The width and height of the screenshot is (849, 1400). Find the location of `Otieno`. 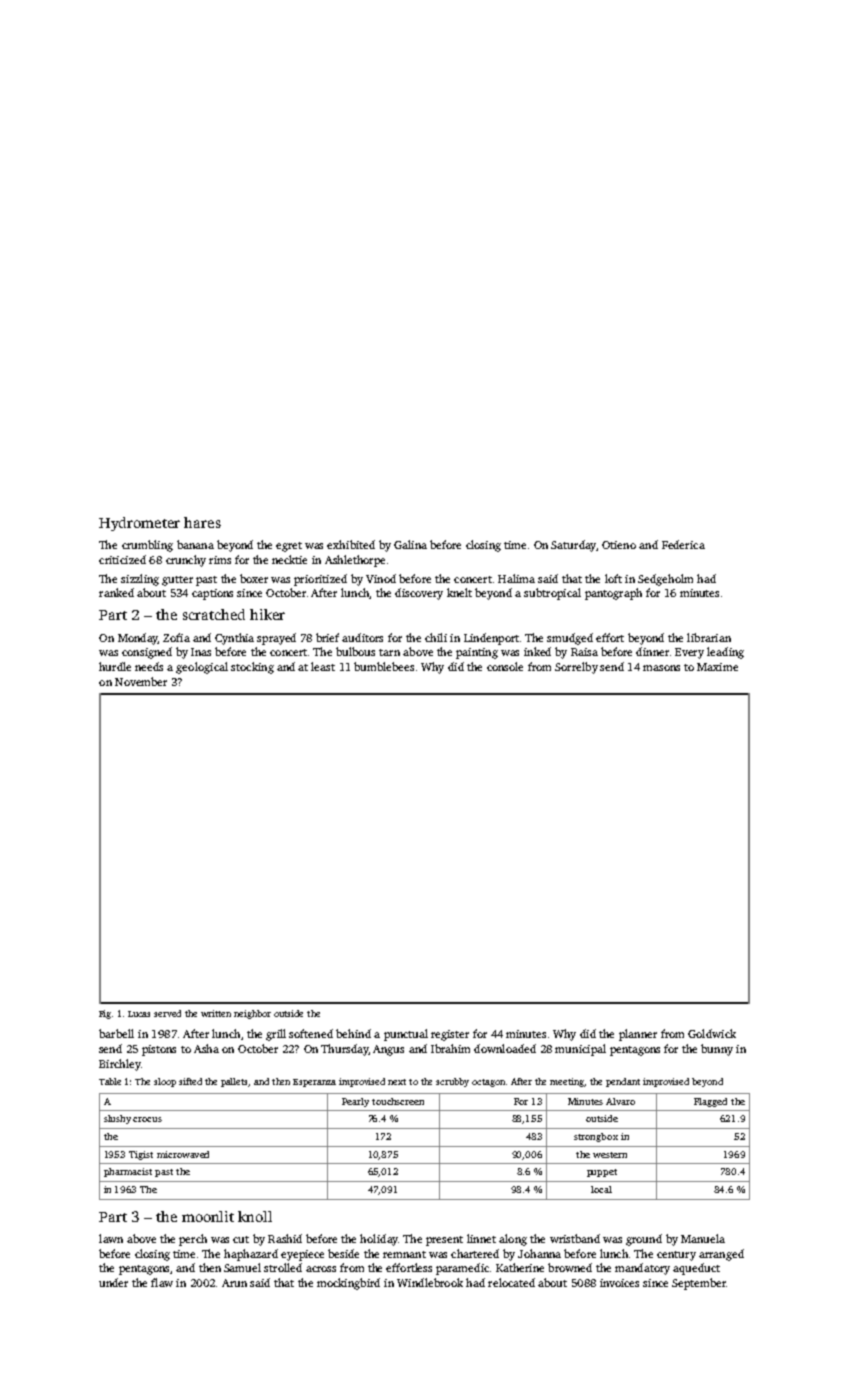

Otieno is located at coordinates (619, 545).
